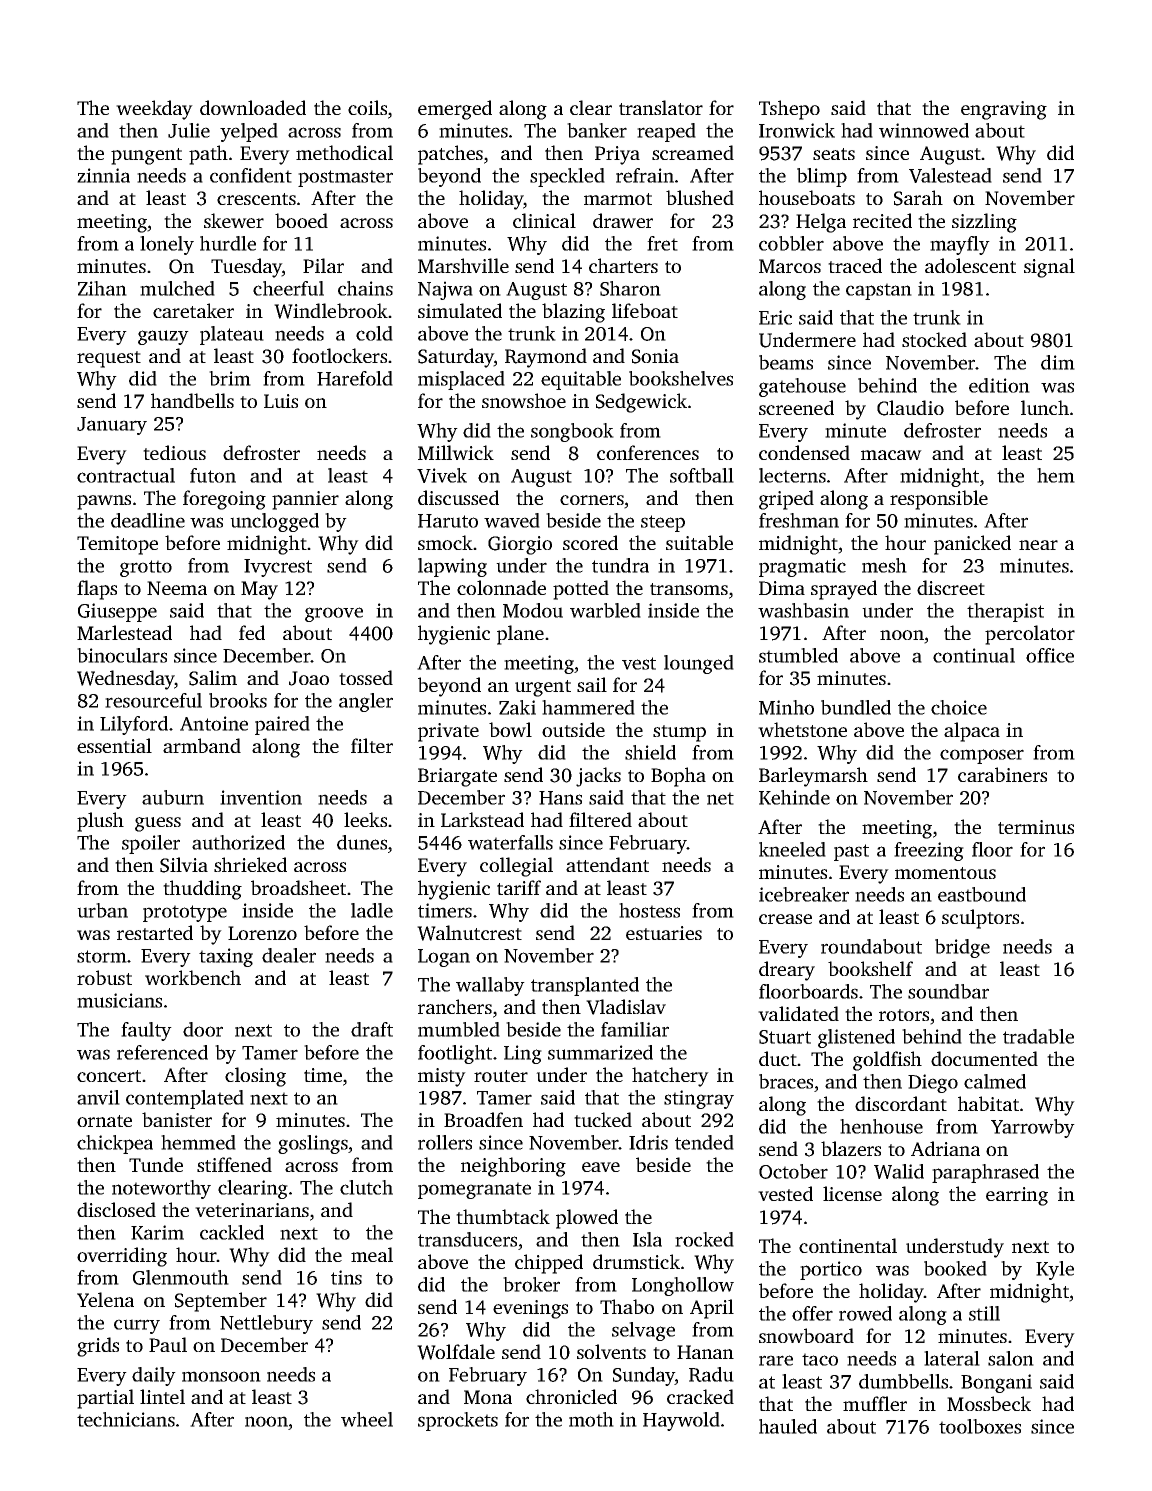  I want to click on musicians, so click(119, 1000).
